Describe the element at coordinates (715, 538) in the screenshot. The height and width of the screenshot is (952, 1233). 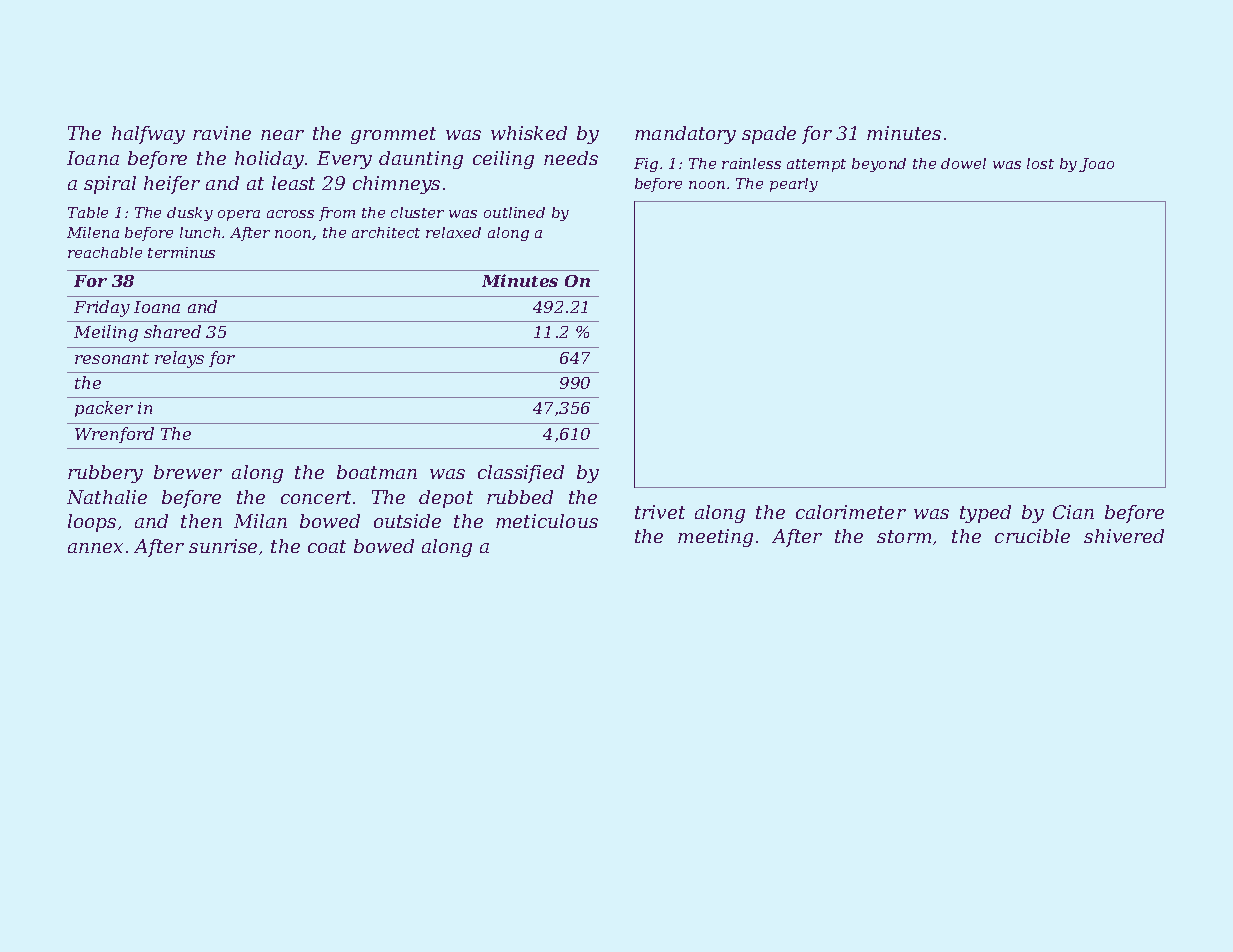
I see `meeting` at that location.
